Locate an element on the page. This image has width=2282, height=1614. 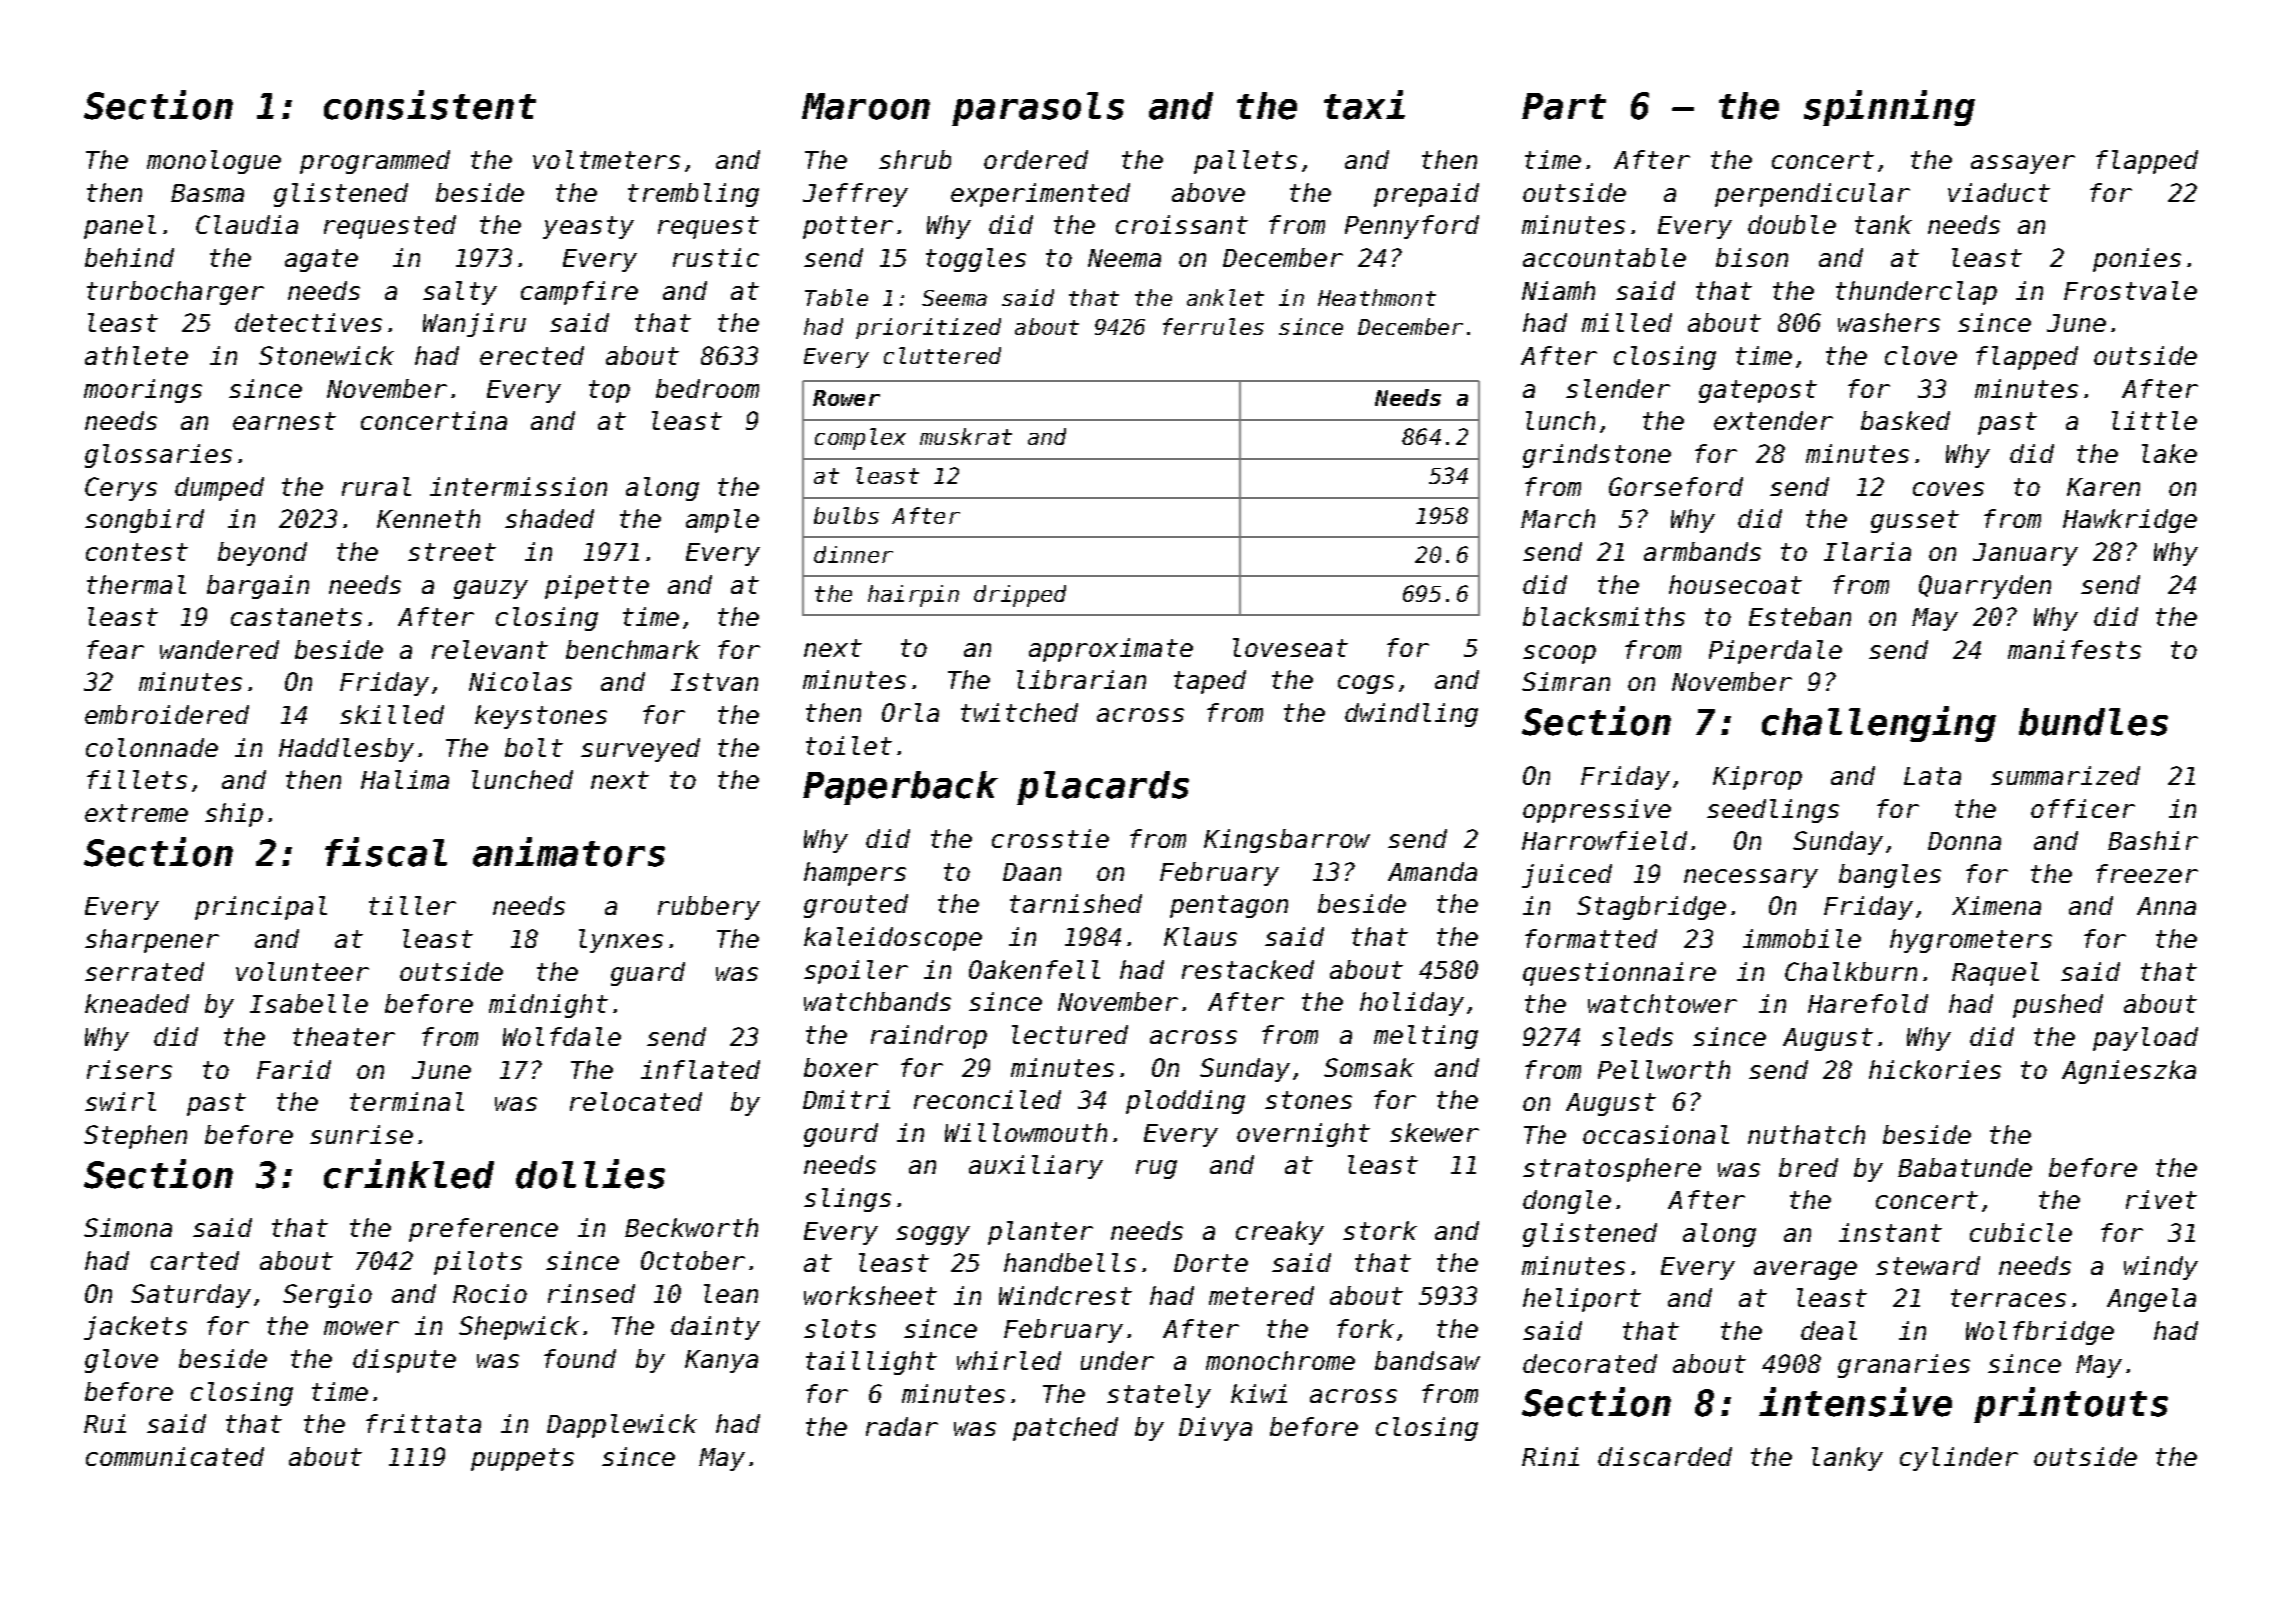
lynxes is located at coordinates (621, 941).
